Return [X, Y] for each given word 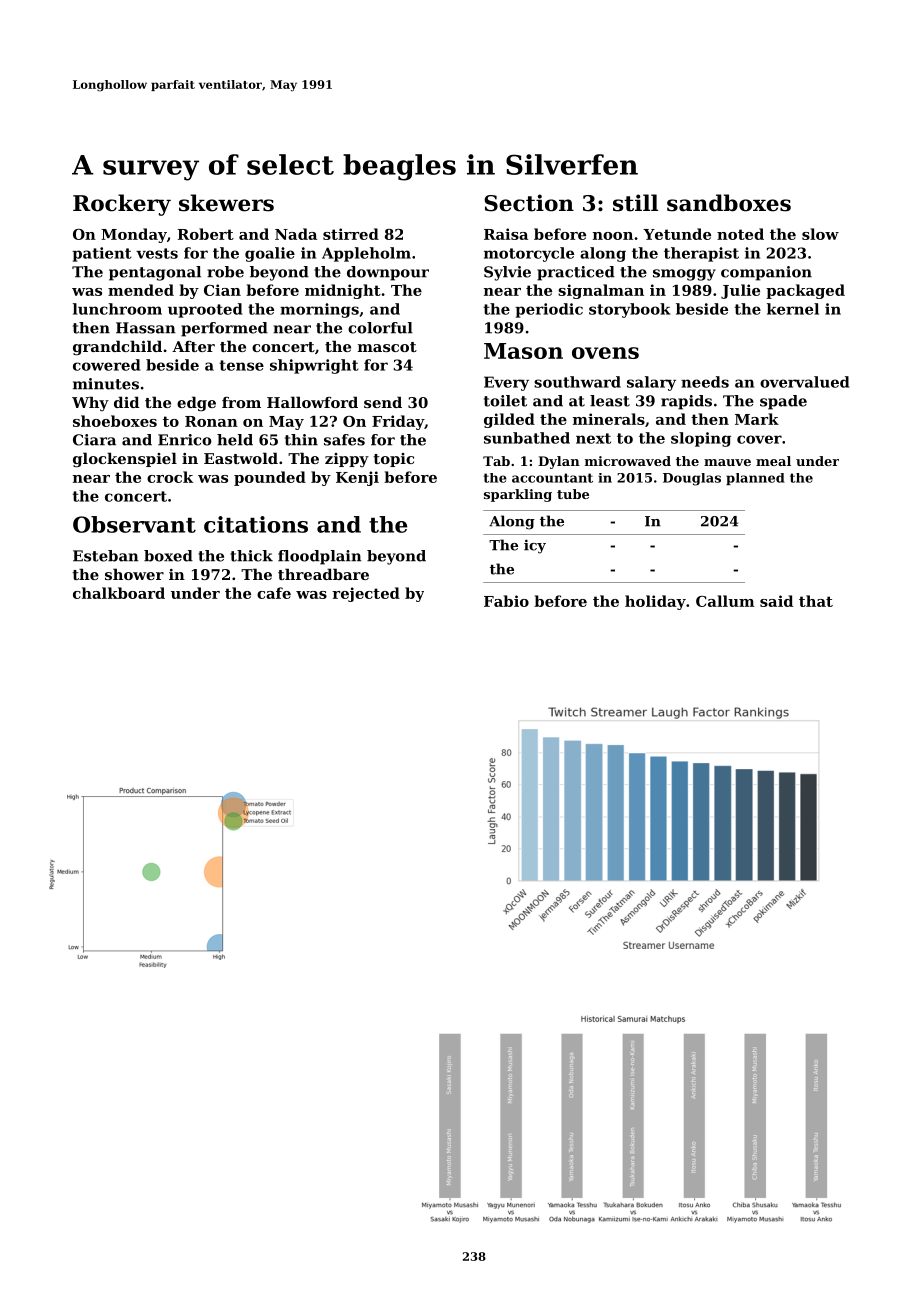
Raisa [506, 234]
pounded [270, 478]
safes [344, 440]
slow [820, 234]
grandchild [117, 348]
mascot [387, 347]
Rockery [122, 205]
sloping [701, 439]
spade [783, 402]
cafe [274, 593]
